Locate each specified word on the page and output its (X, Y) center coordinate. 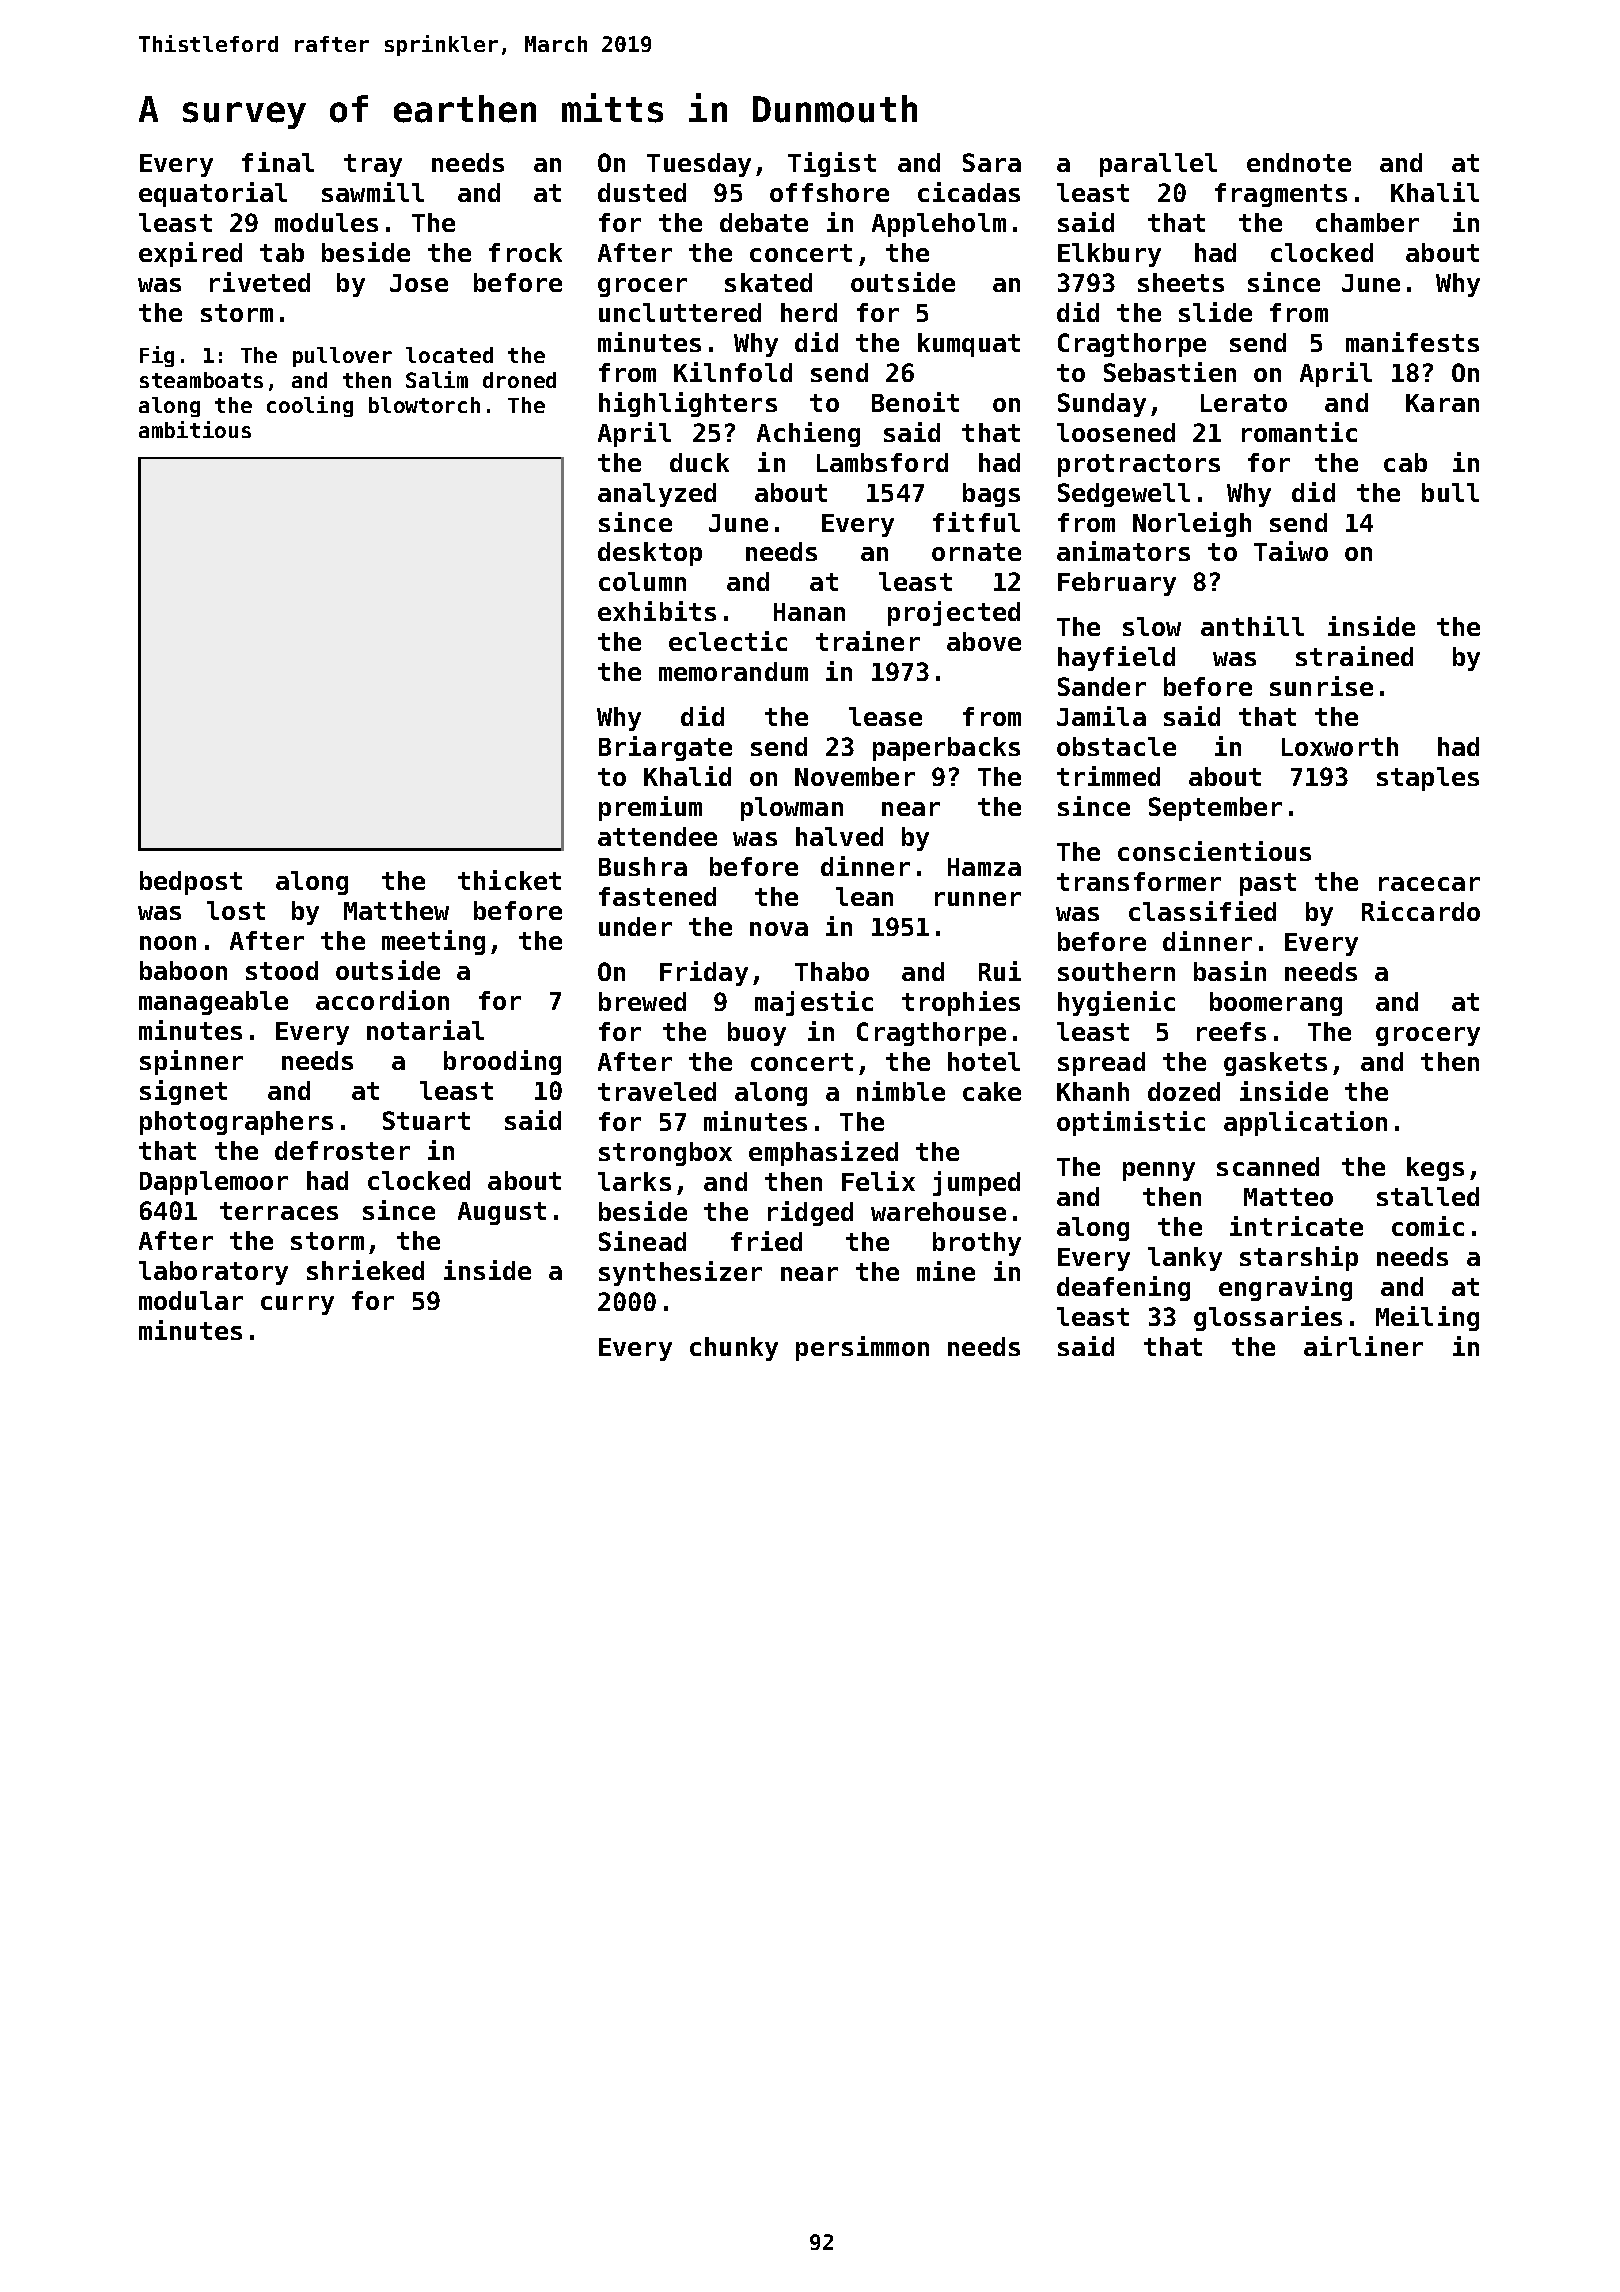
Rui (1000, 971)
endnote (1299, 162)
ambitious (195, 429)
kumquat (969, 345)
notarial (425, 1030)
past (1268, 884)
